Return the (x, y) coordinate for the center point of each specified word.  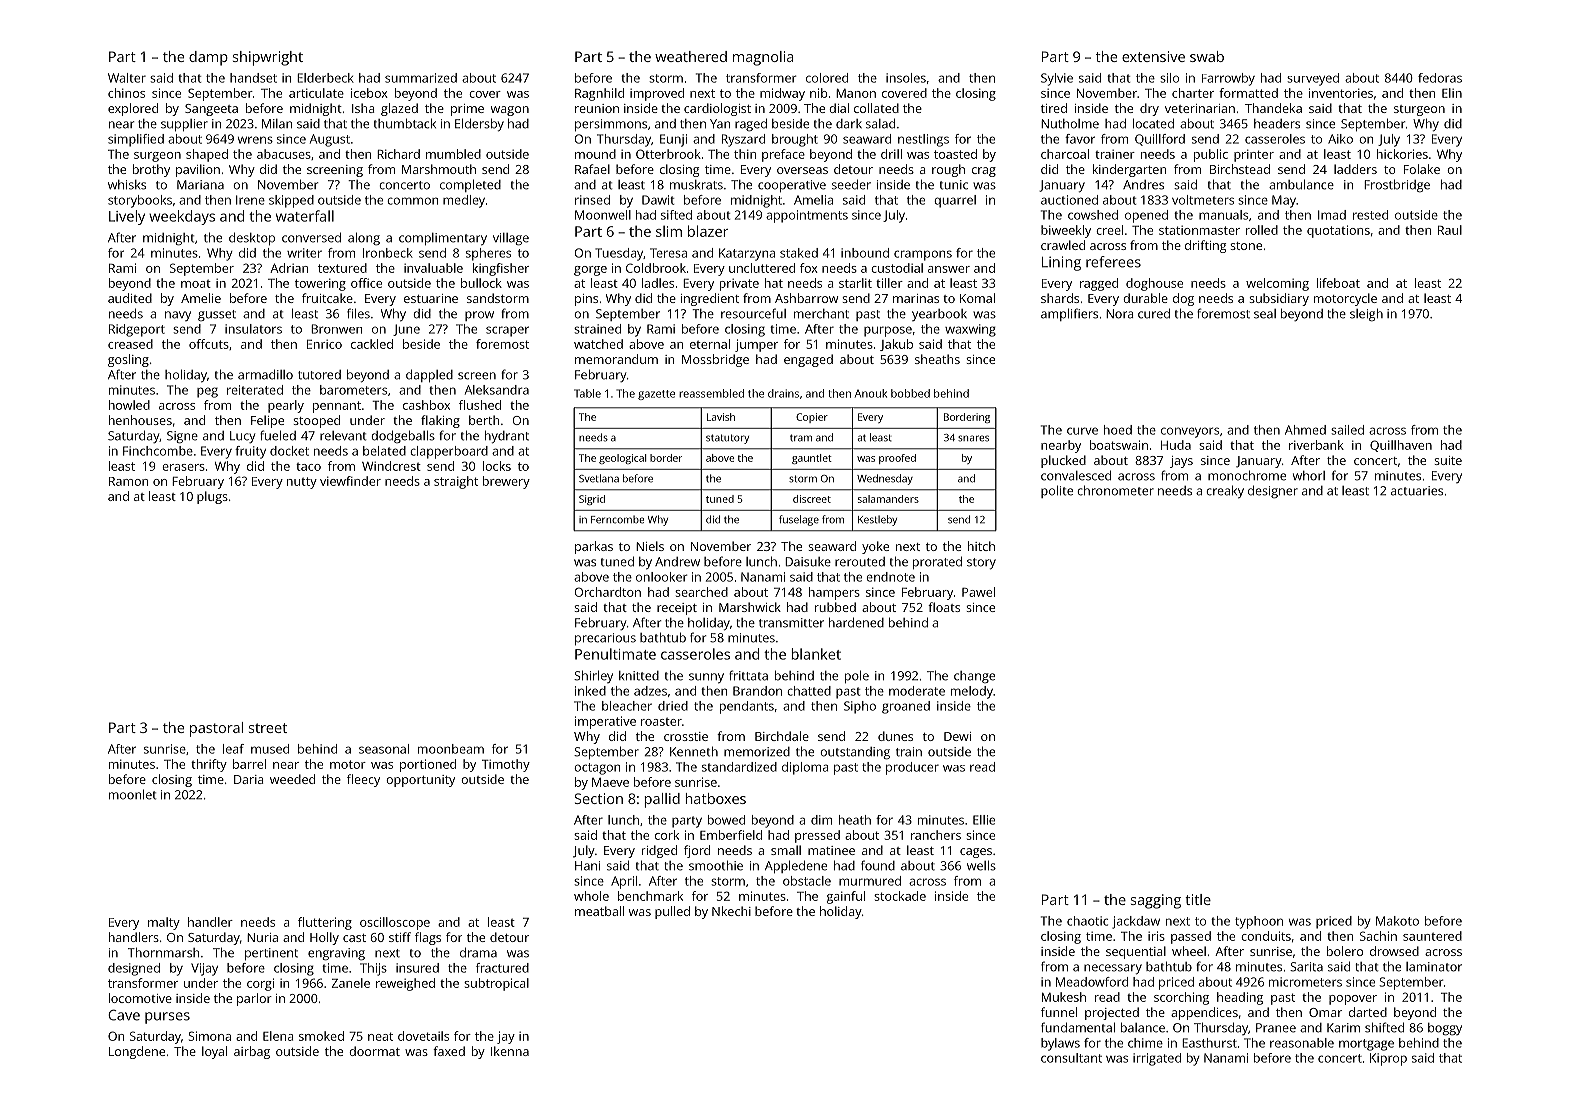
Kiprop (1388, 1059)
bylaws (1060, 1044)
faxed (449, 1051)
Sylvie (1057, 79)
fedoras (1440, 78)
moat (196, 284)
